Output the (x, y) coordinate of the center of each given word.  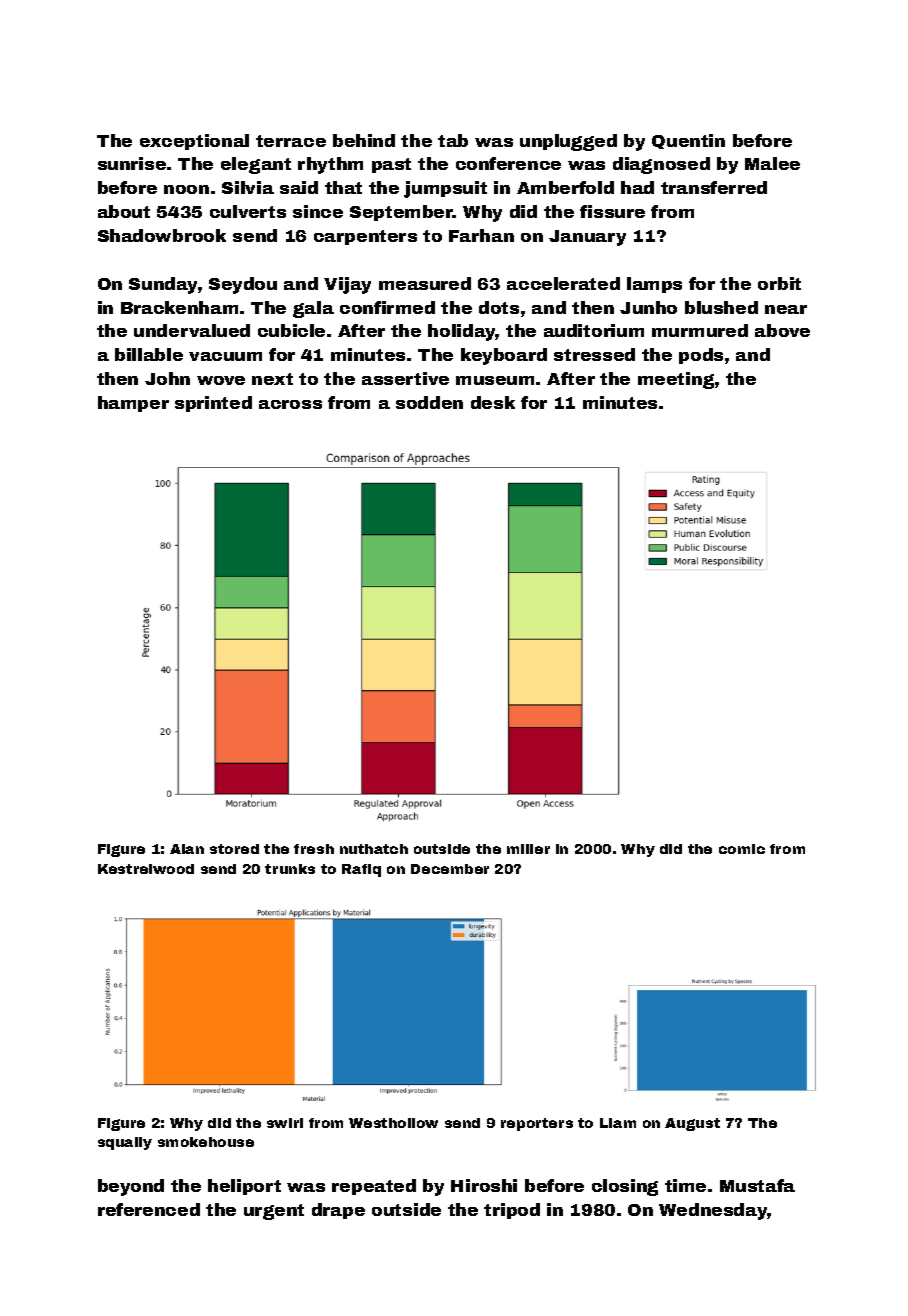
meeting (676, 380)
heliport (244, 1187)
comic (742, 849)
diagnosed (661, 165)
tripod (512, 1211)
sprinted (213, 404)
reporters (537, 1124)
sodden (429, 402)
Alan (187, 849)
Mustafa (757, 1185)
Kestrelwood (146, 869)
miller (528, 849)
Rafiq (361, 870)
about (124, 211)
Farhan (481, 235)
